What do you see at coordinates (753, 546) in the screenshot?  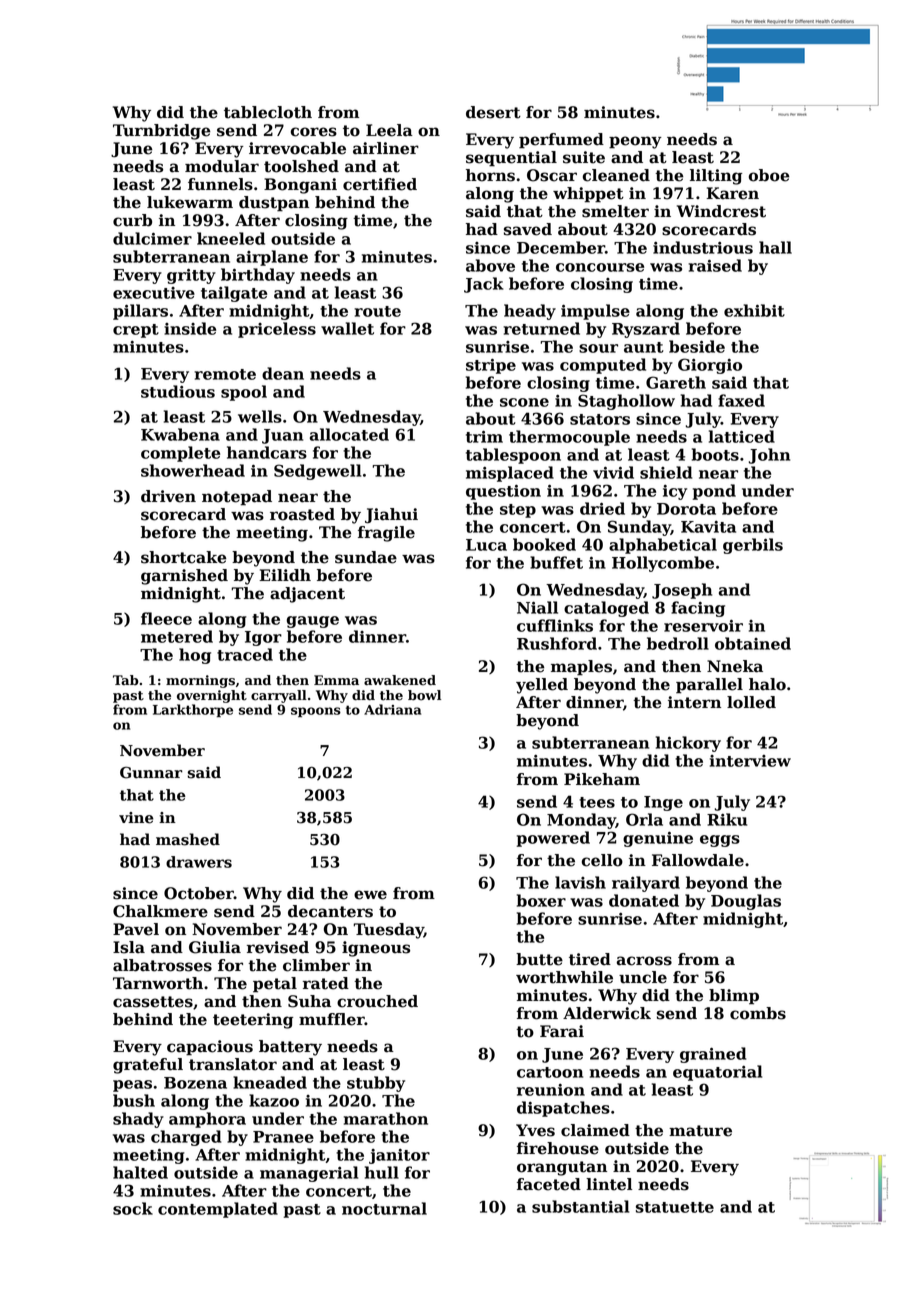 I see `gerbils` at bounding box center [753, 546].
